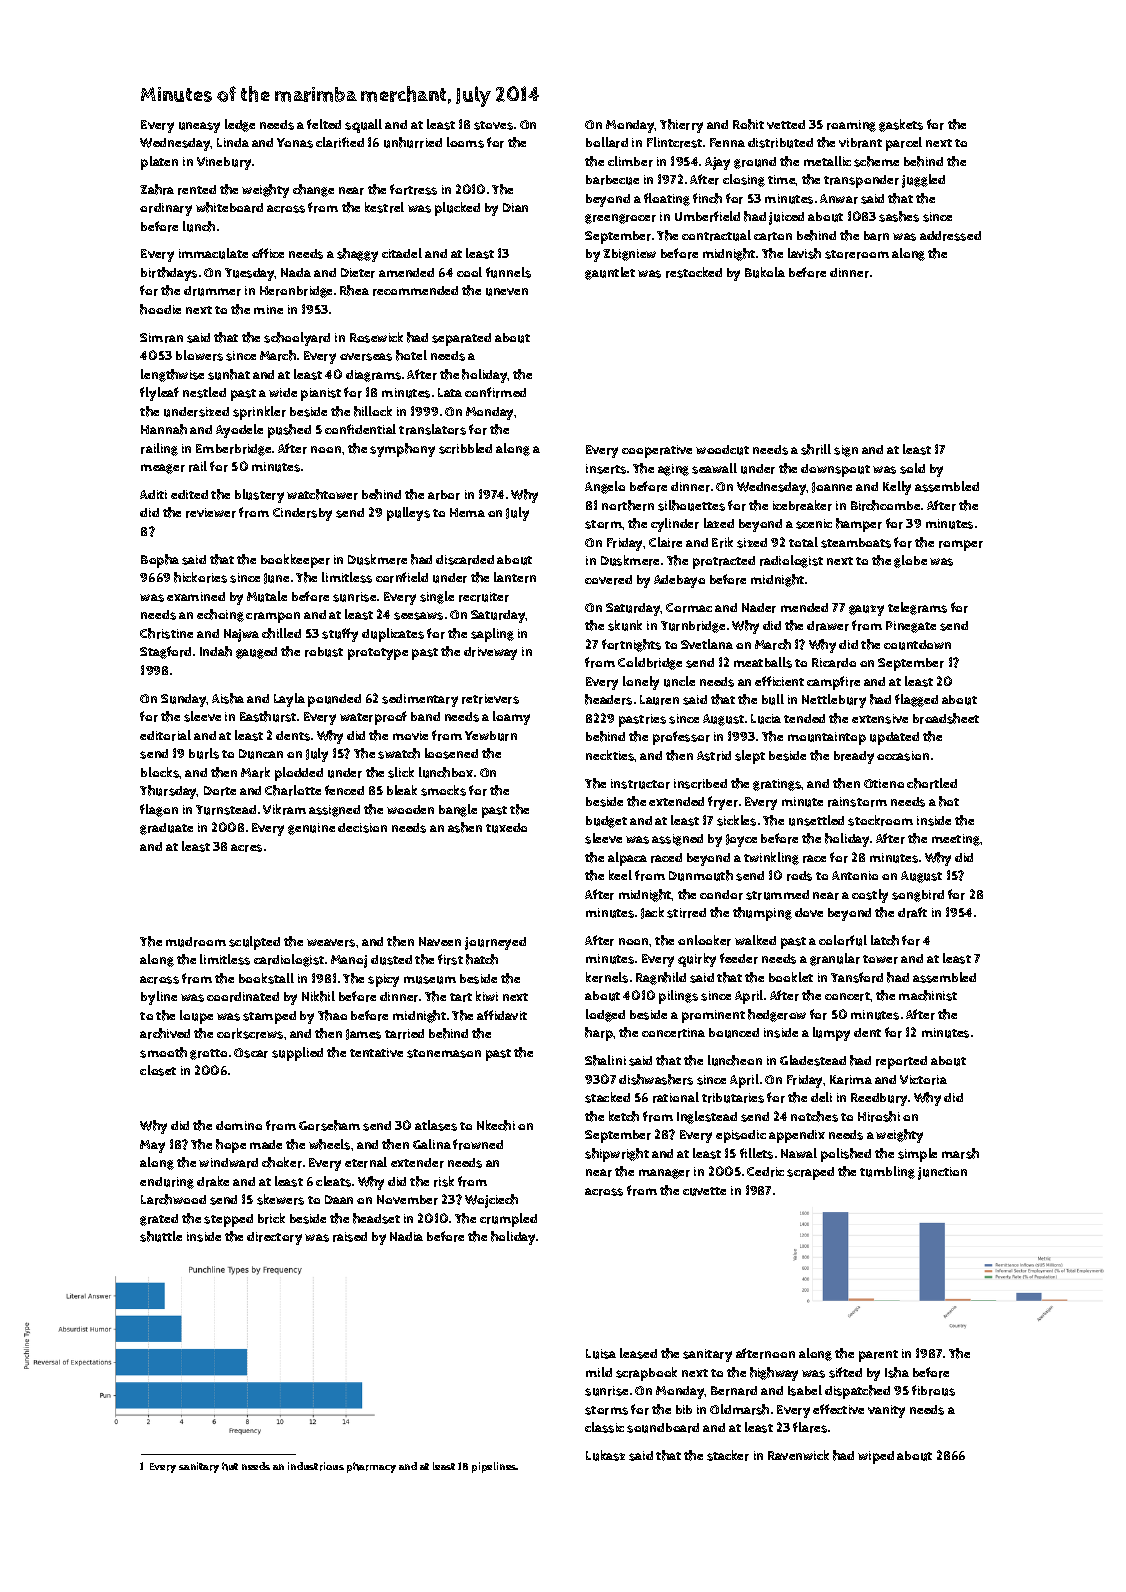 This image has height=1592, width=1126. Describe the element at coordinates (610, 273) in the image. I see `gauntlet` at that location.
